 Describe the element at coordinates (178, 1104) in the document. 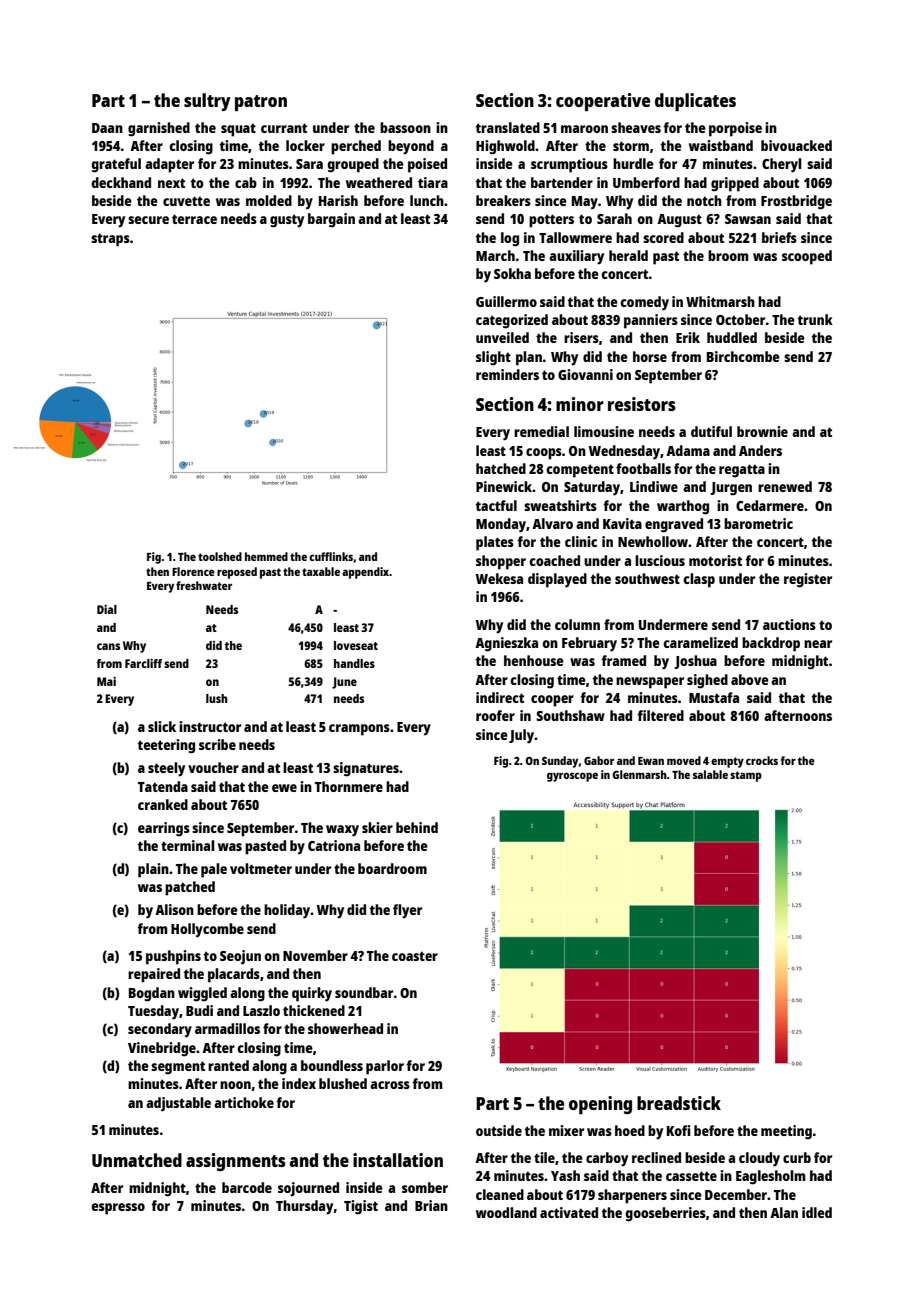

I see `adjustable` at that location.
